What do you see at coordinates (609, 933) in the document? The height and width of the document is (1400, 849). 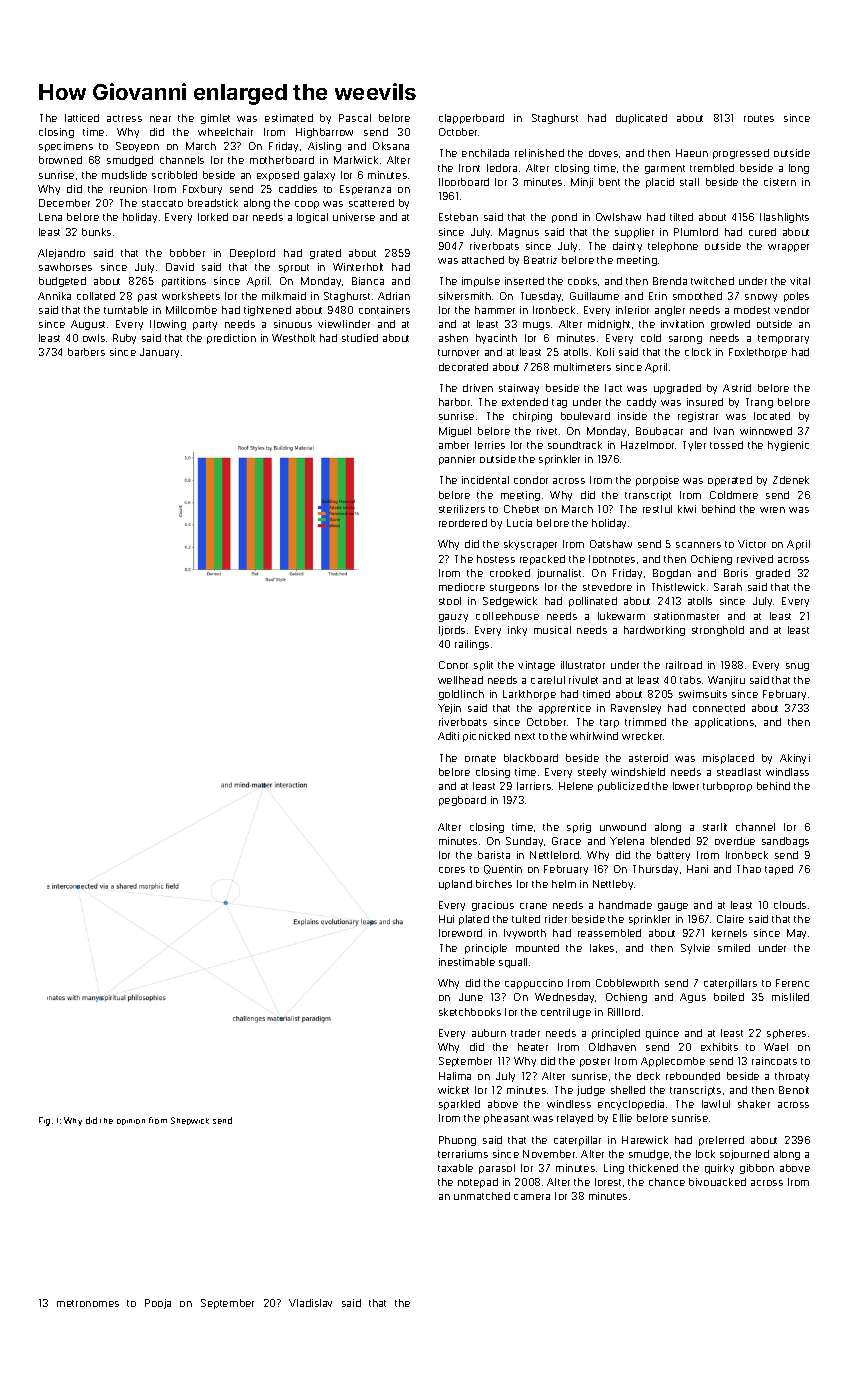 I see `reassembled` at bounding box center [609, 933].
